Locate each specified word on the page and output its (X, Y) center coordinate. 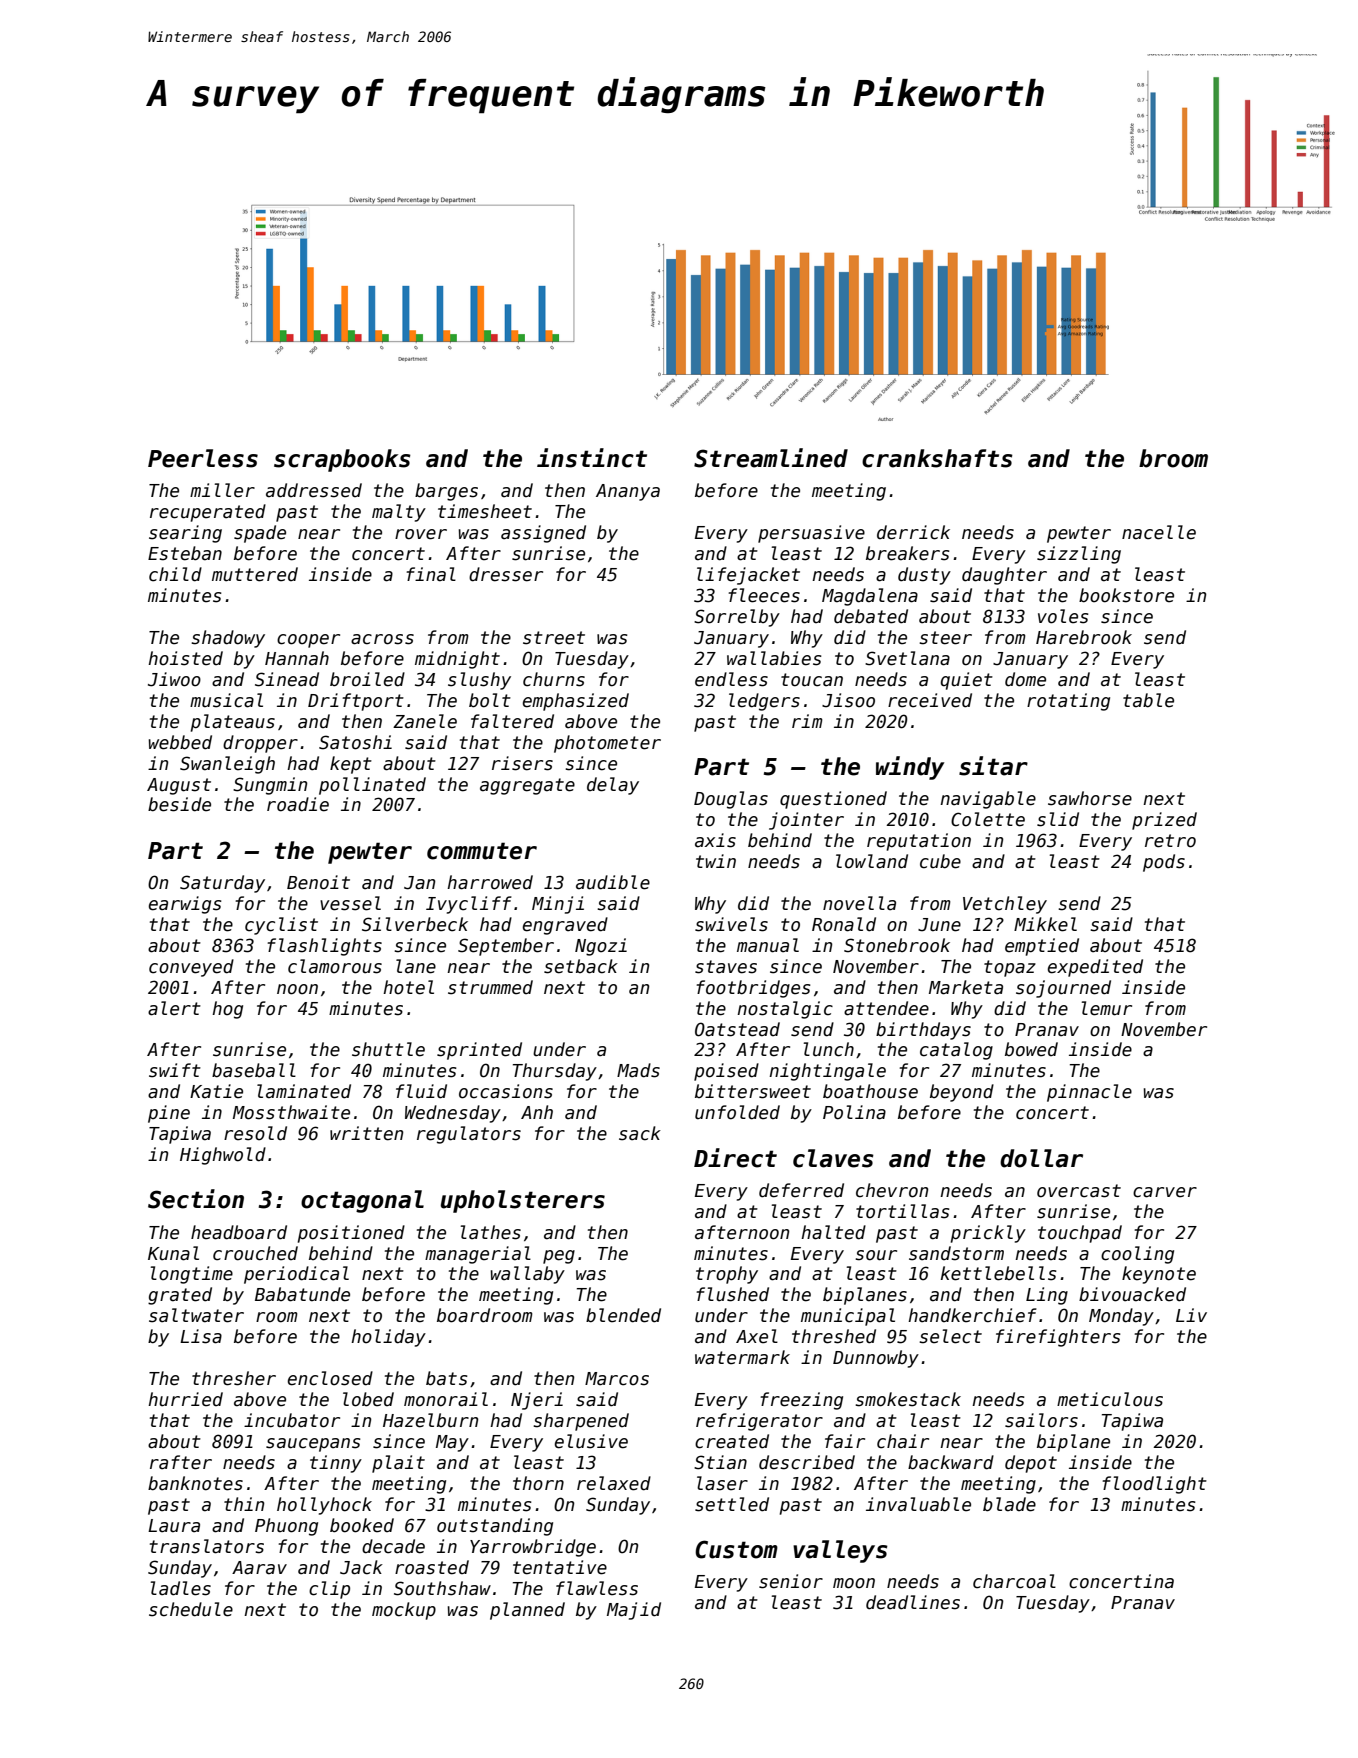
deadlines (913, 1602)
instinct (592, 458)
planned (527, 1611)
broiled (367, 679)
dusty (924, 576)
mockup (404, 1611)
